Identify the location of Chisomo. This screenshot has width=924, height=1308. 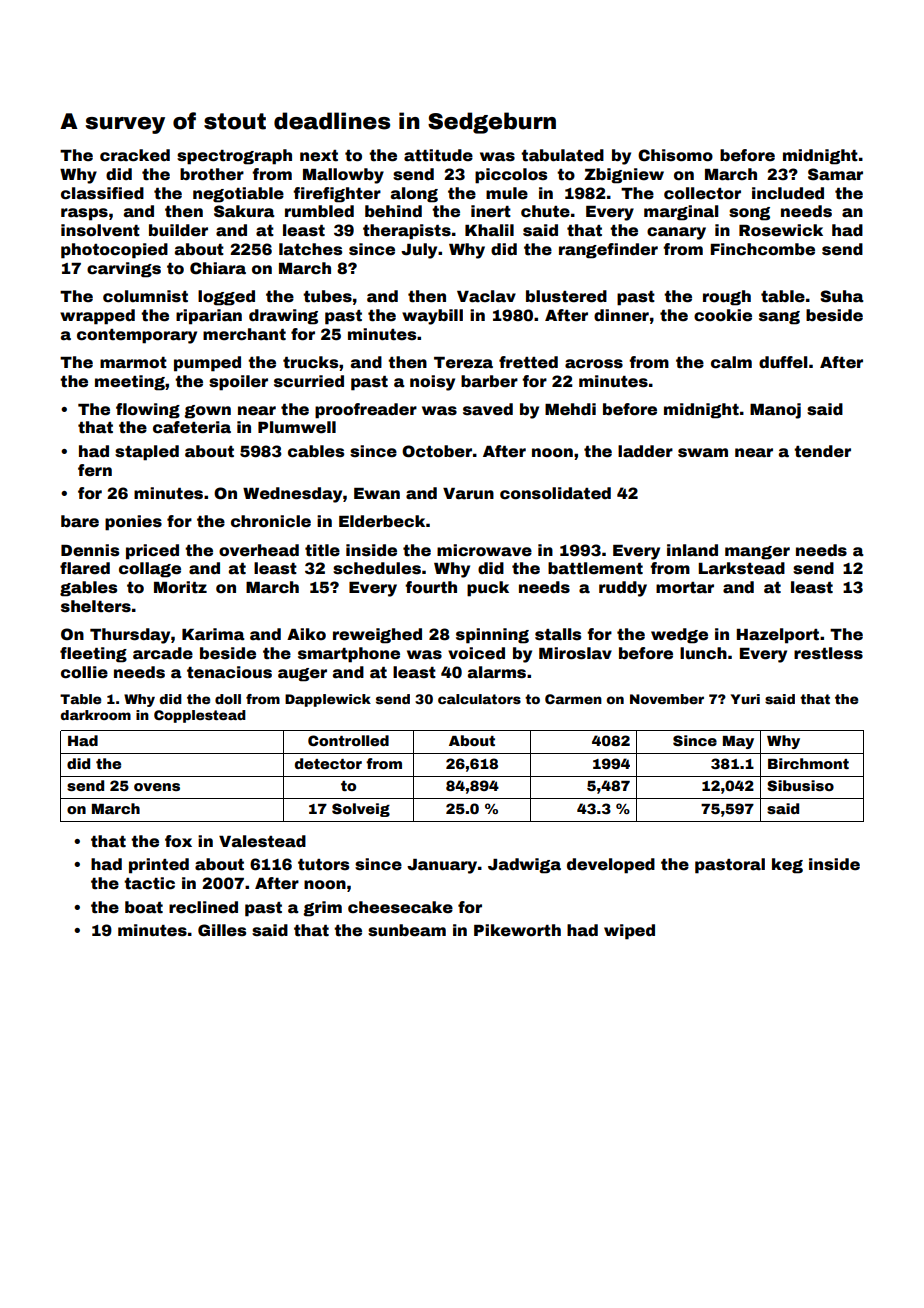
(675, 155).
